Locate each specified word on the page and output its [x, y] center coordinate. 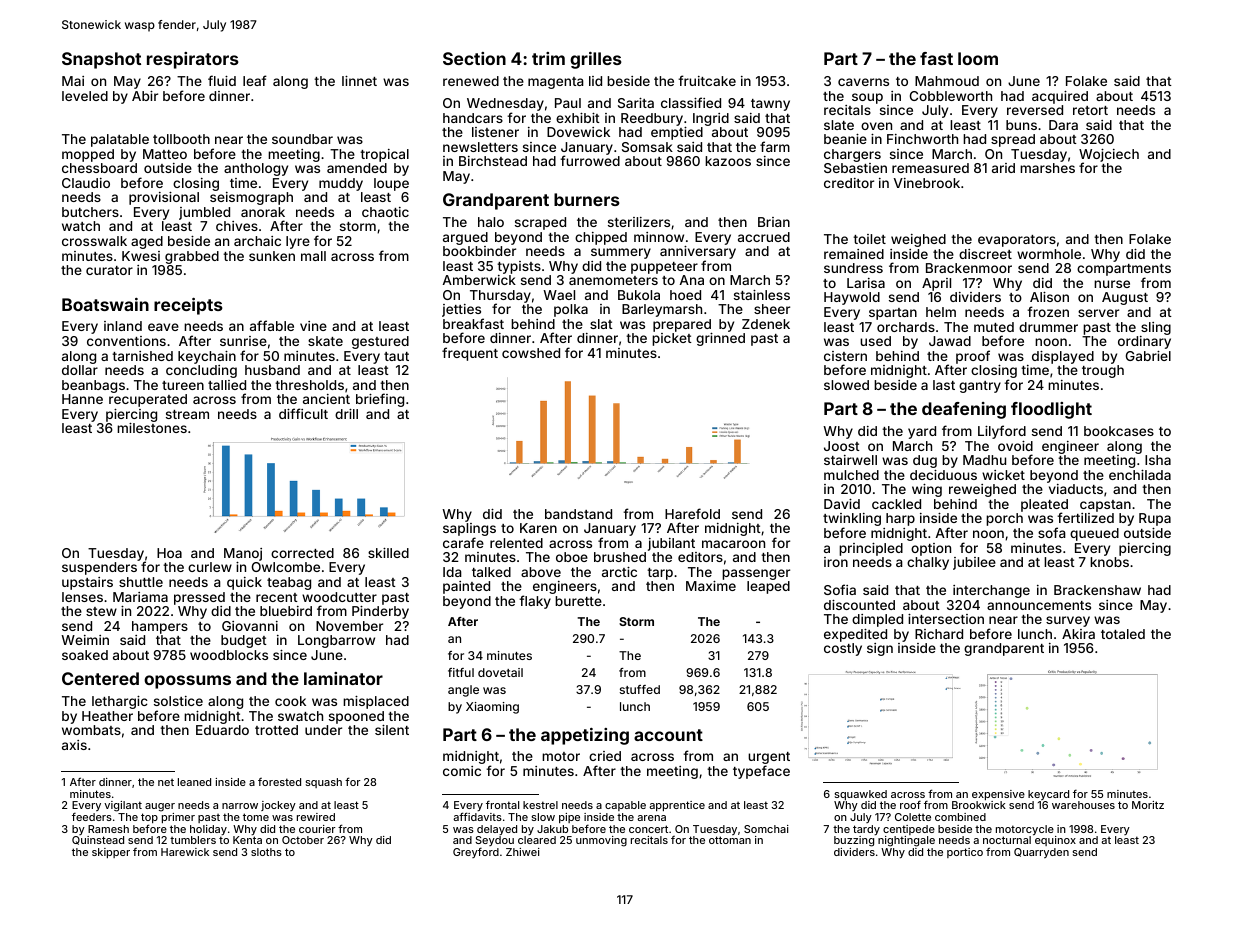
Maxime [711, 586]
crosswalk [94, 241]
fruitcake [707, 80]
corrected [302, 553]
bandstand [578, 514]
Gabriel [1148, 356]
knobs [1109, 562]
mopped [88, 155]
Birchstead [493, 161]
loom [978, 58]
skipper [111, 853]
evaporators [1017, 241]
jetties [461, 310]
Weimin [85, 640]
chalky [928, 563]
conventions [126, 341]
